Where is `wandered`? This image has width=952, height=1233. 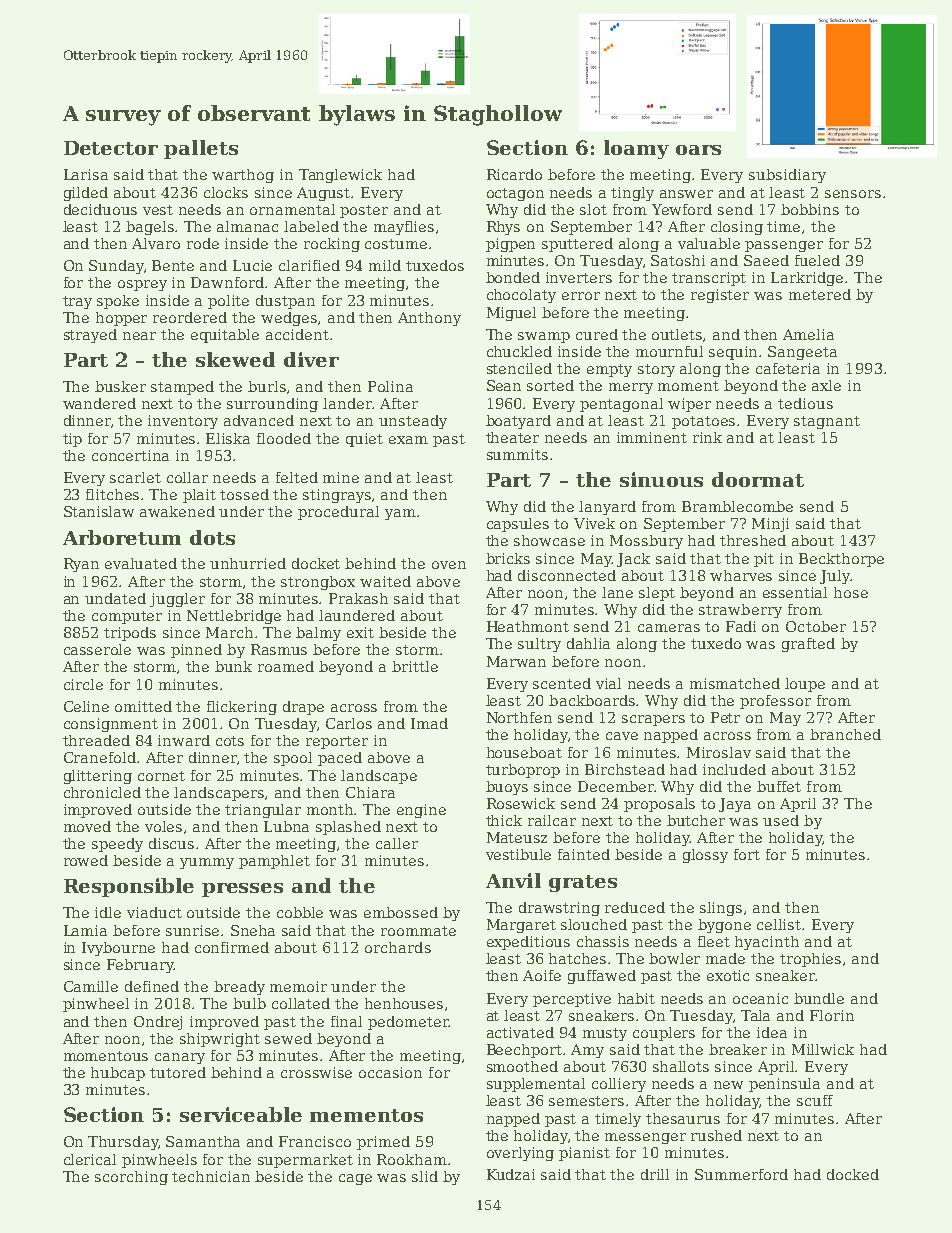 wandered is located at coordinates (99, 403).
